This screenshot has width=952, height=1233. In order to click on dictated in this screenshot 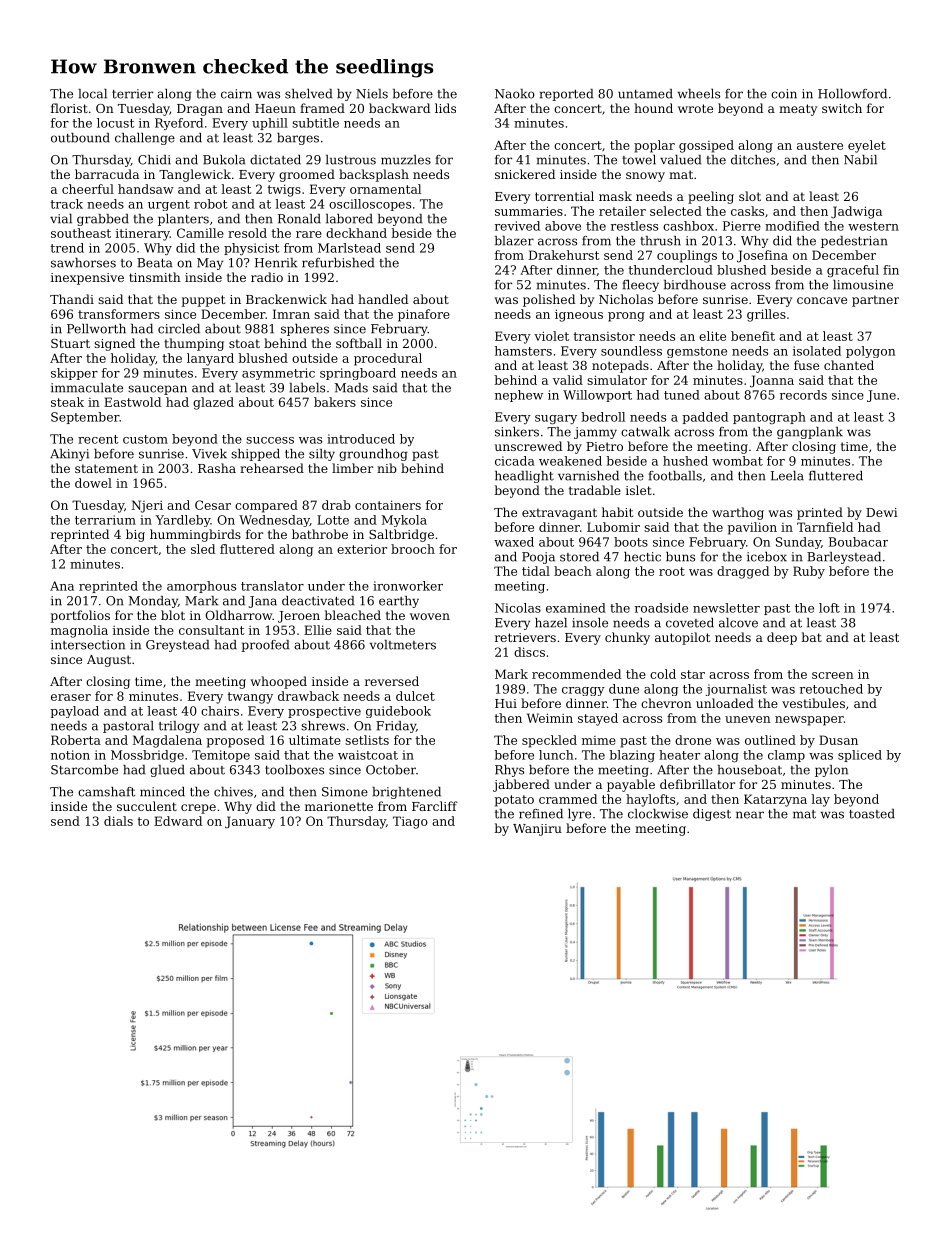, I will do `click(275, 160)`.
